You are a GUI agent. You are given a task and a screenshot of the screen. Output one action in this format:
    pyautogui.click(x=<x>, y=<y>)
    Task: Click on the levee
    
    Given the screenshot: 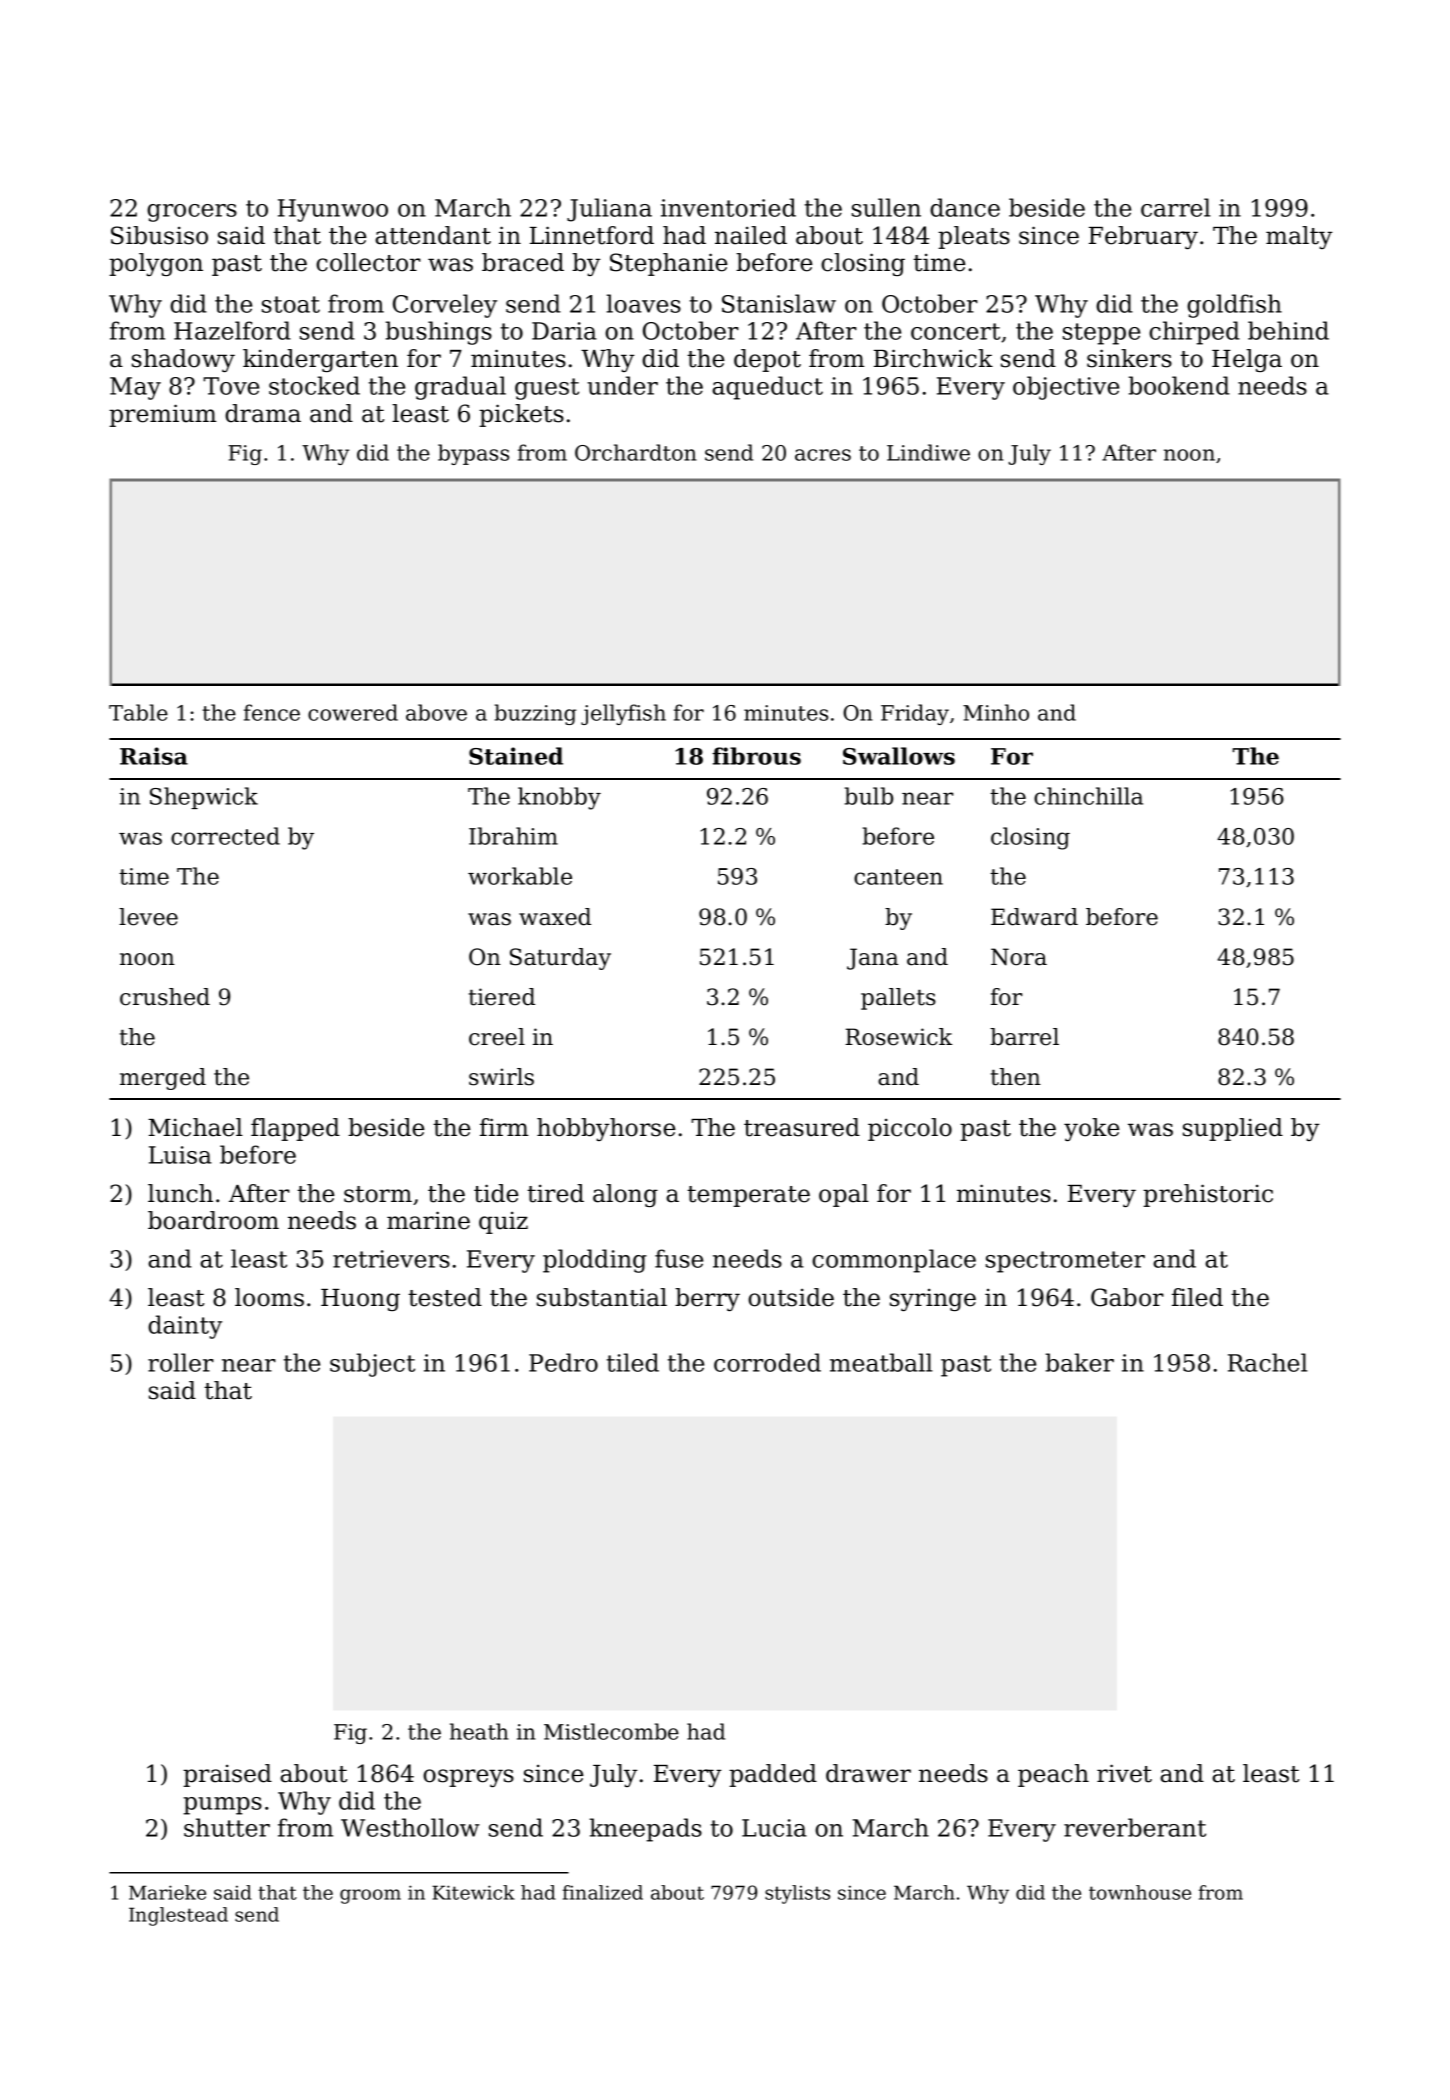 What is the action you would take?
    pyautogui.click(x=148, y=917)
